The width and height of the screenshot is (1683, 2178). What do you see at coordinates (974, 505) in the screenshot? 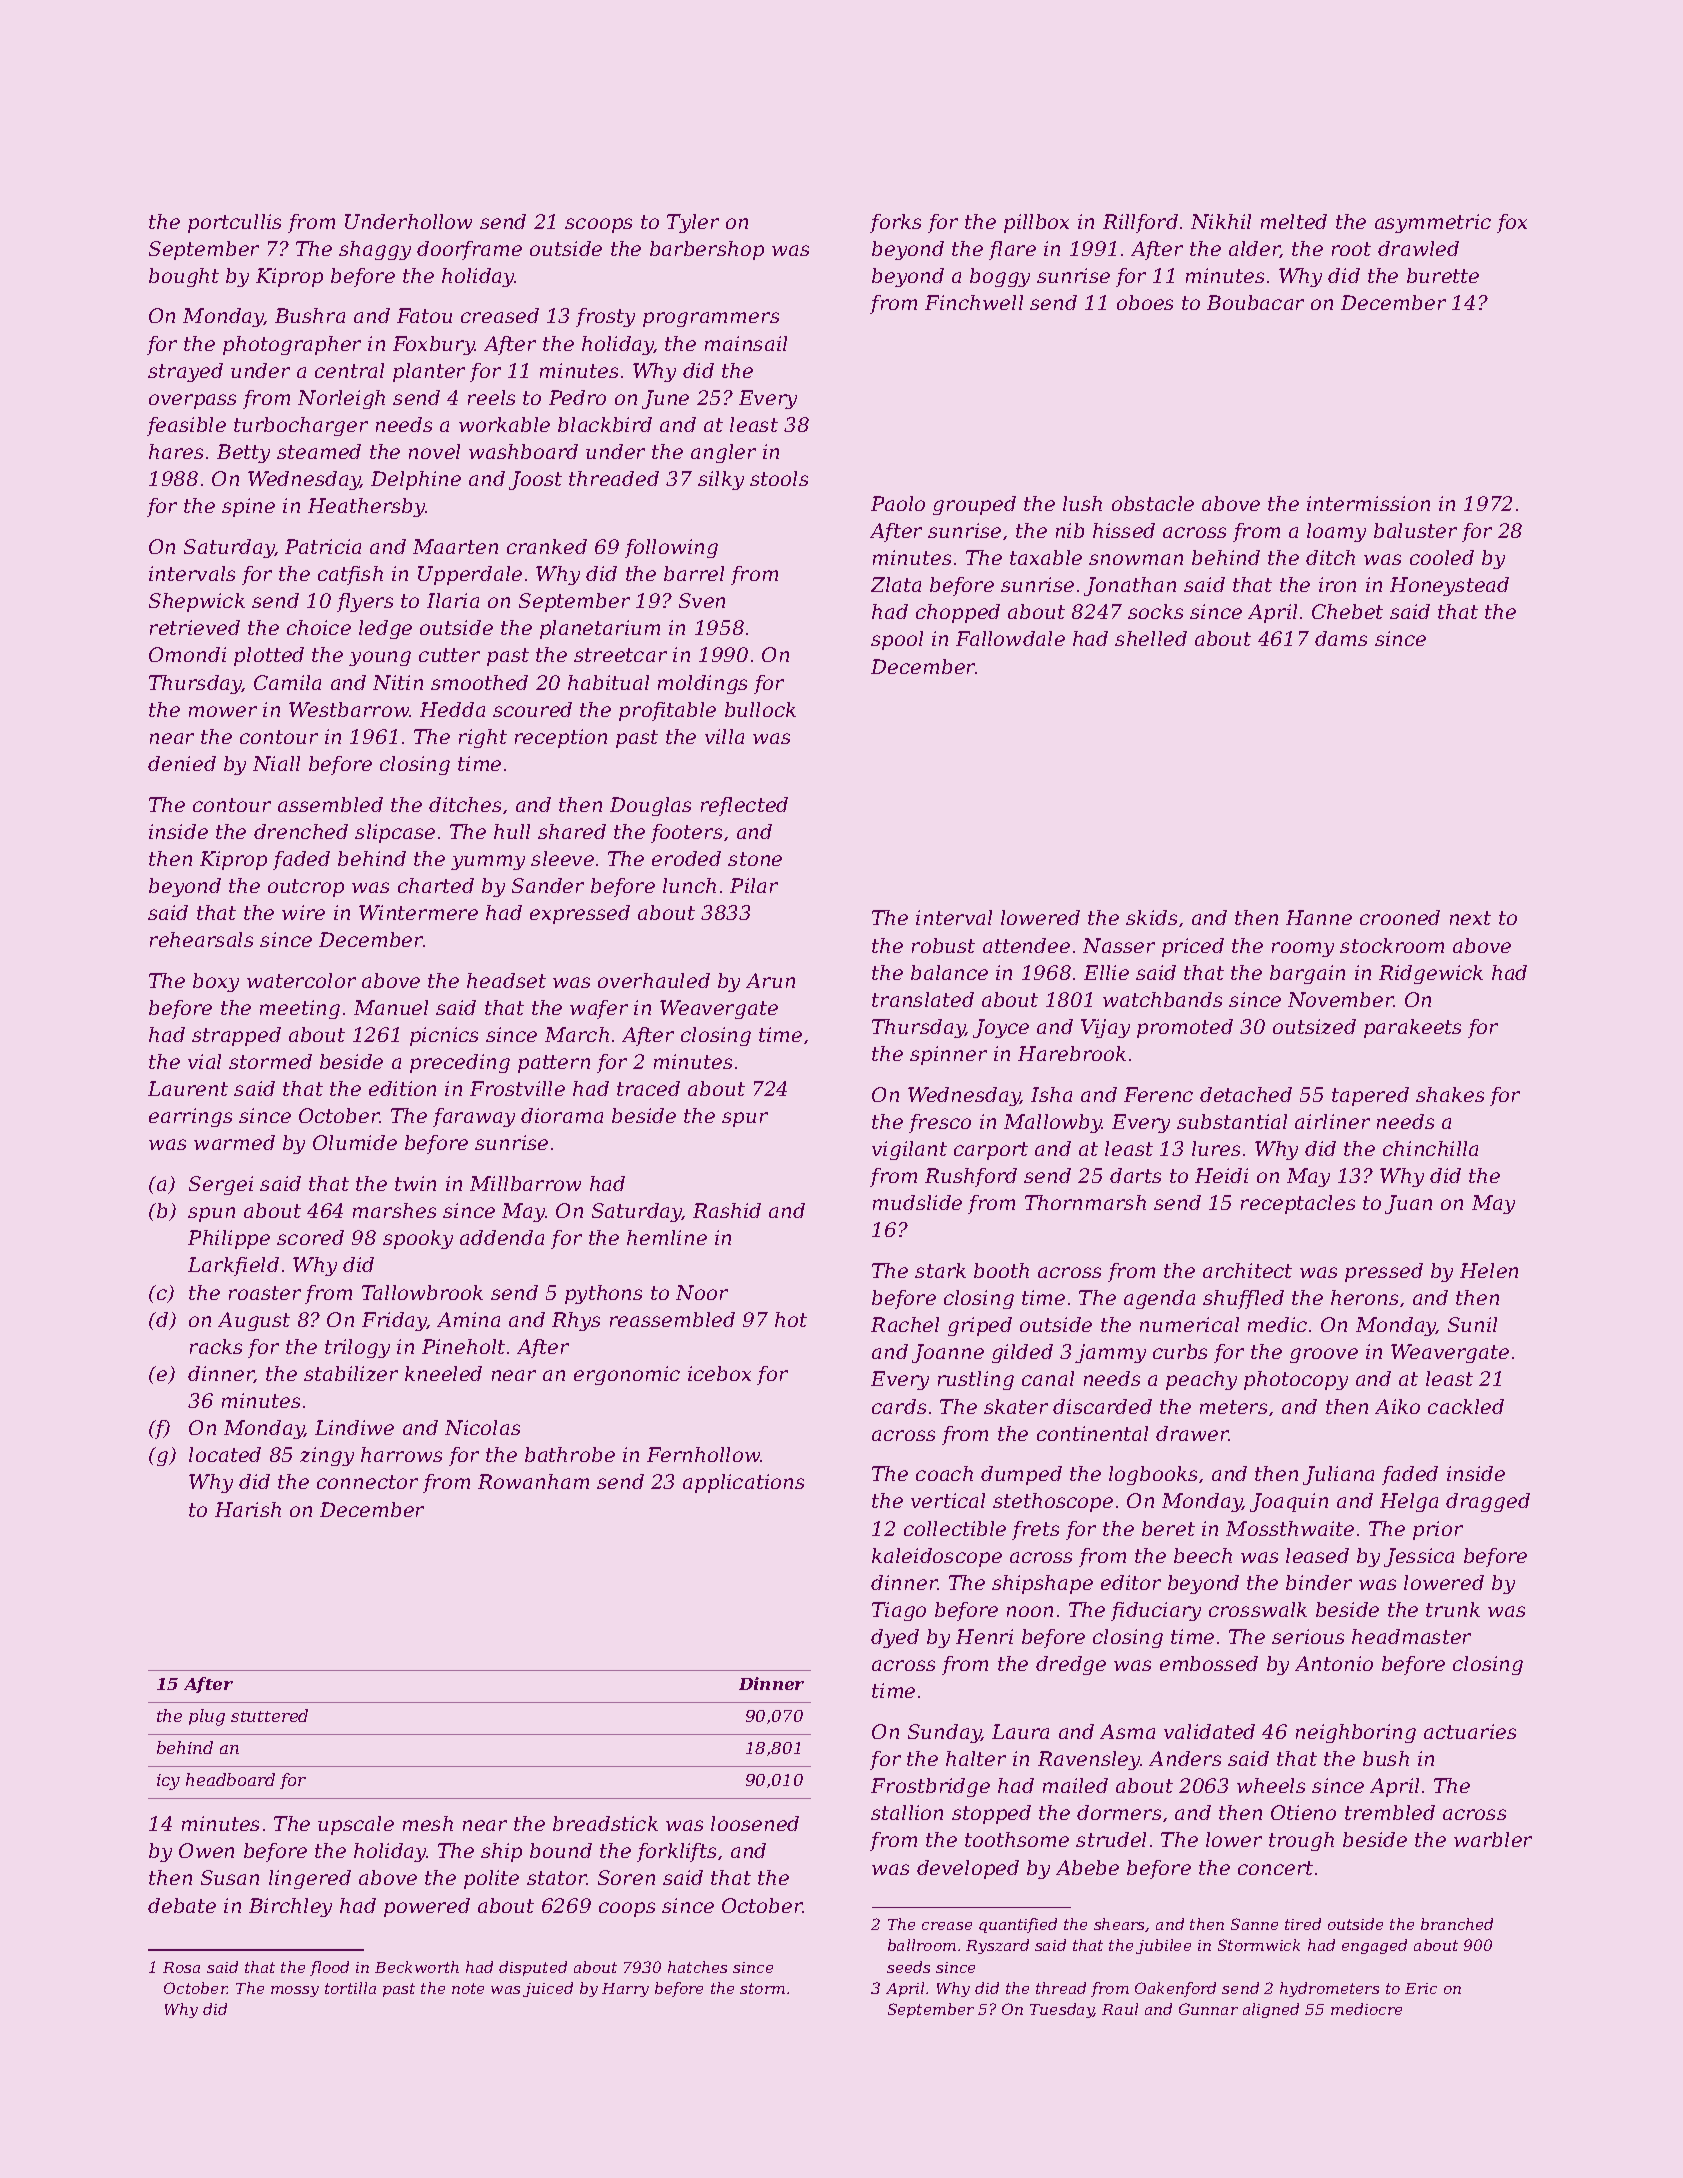
I see `grouped` at bounding box center [974, 505].
